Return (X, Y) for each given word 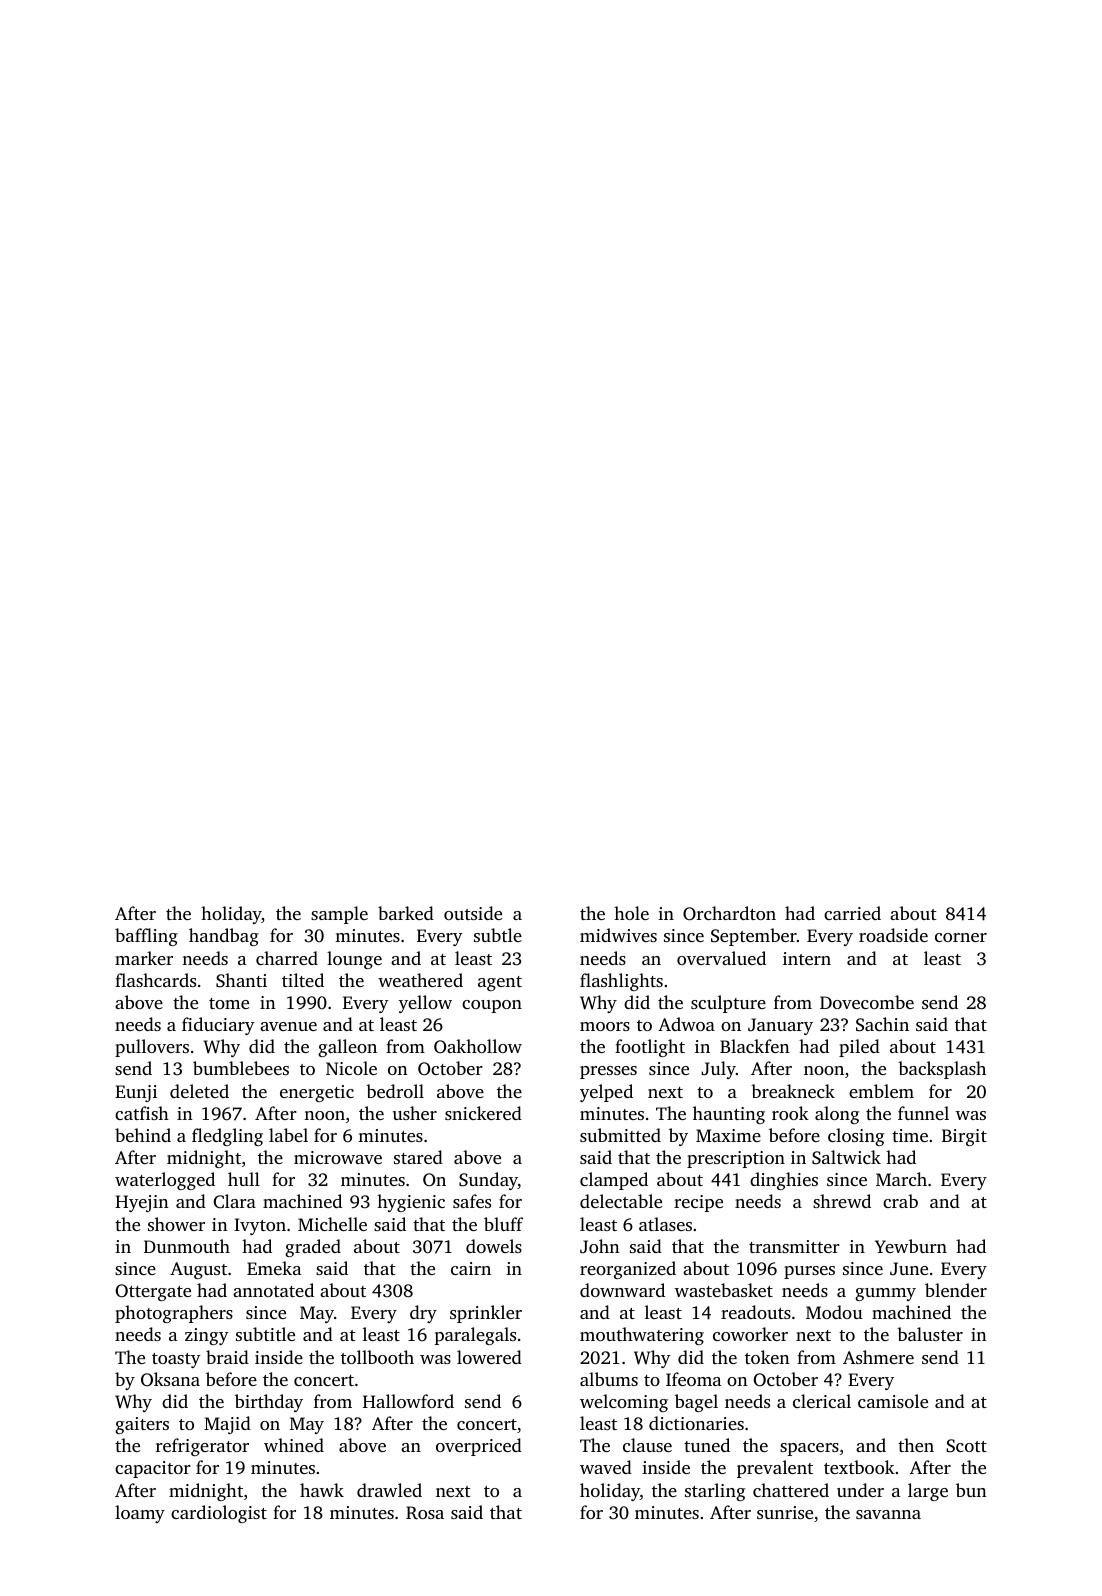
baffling (146, 937)
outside (473, 913)
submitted (620, 1135)
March (901, 1179)
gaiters (142, 1425)
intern (807, 958)
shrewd (842, 1201)
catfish (142, 1113)
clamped (614, 1181)
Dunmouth (187, 1246)
